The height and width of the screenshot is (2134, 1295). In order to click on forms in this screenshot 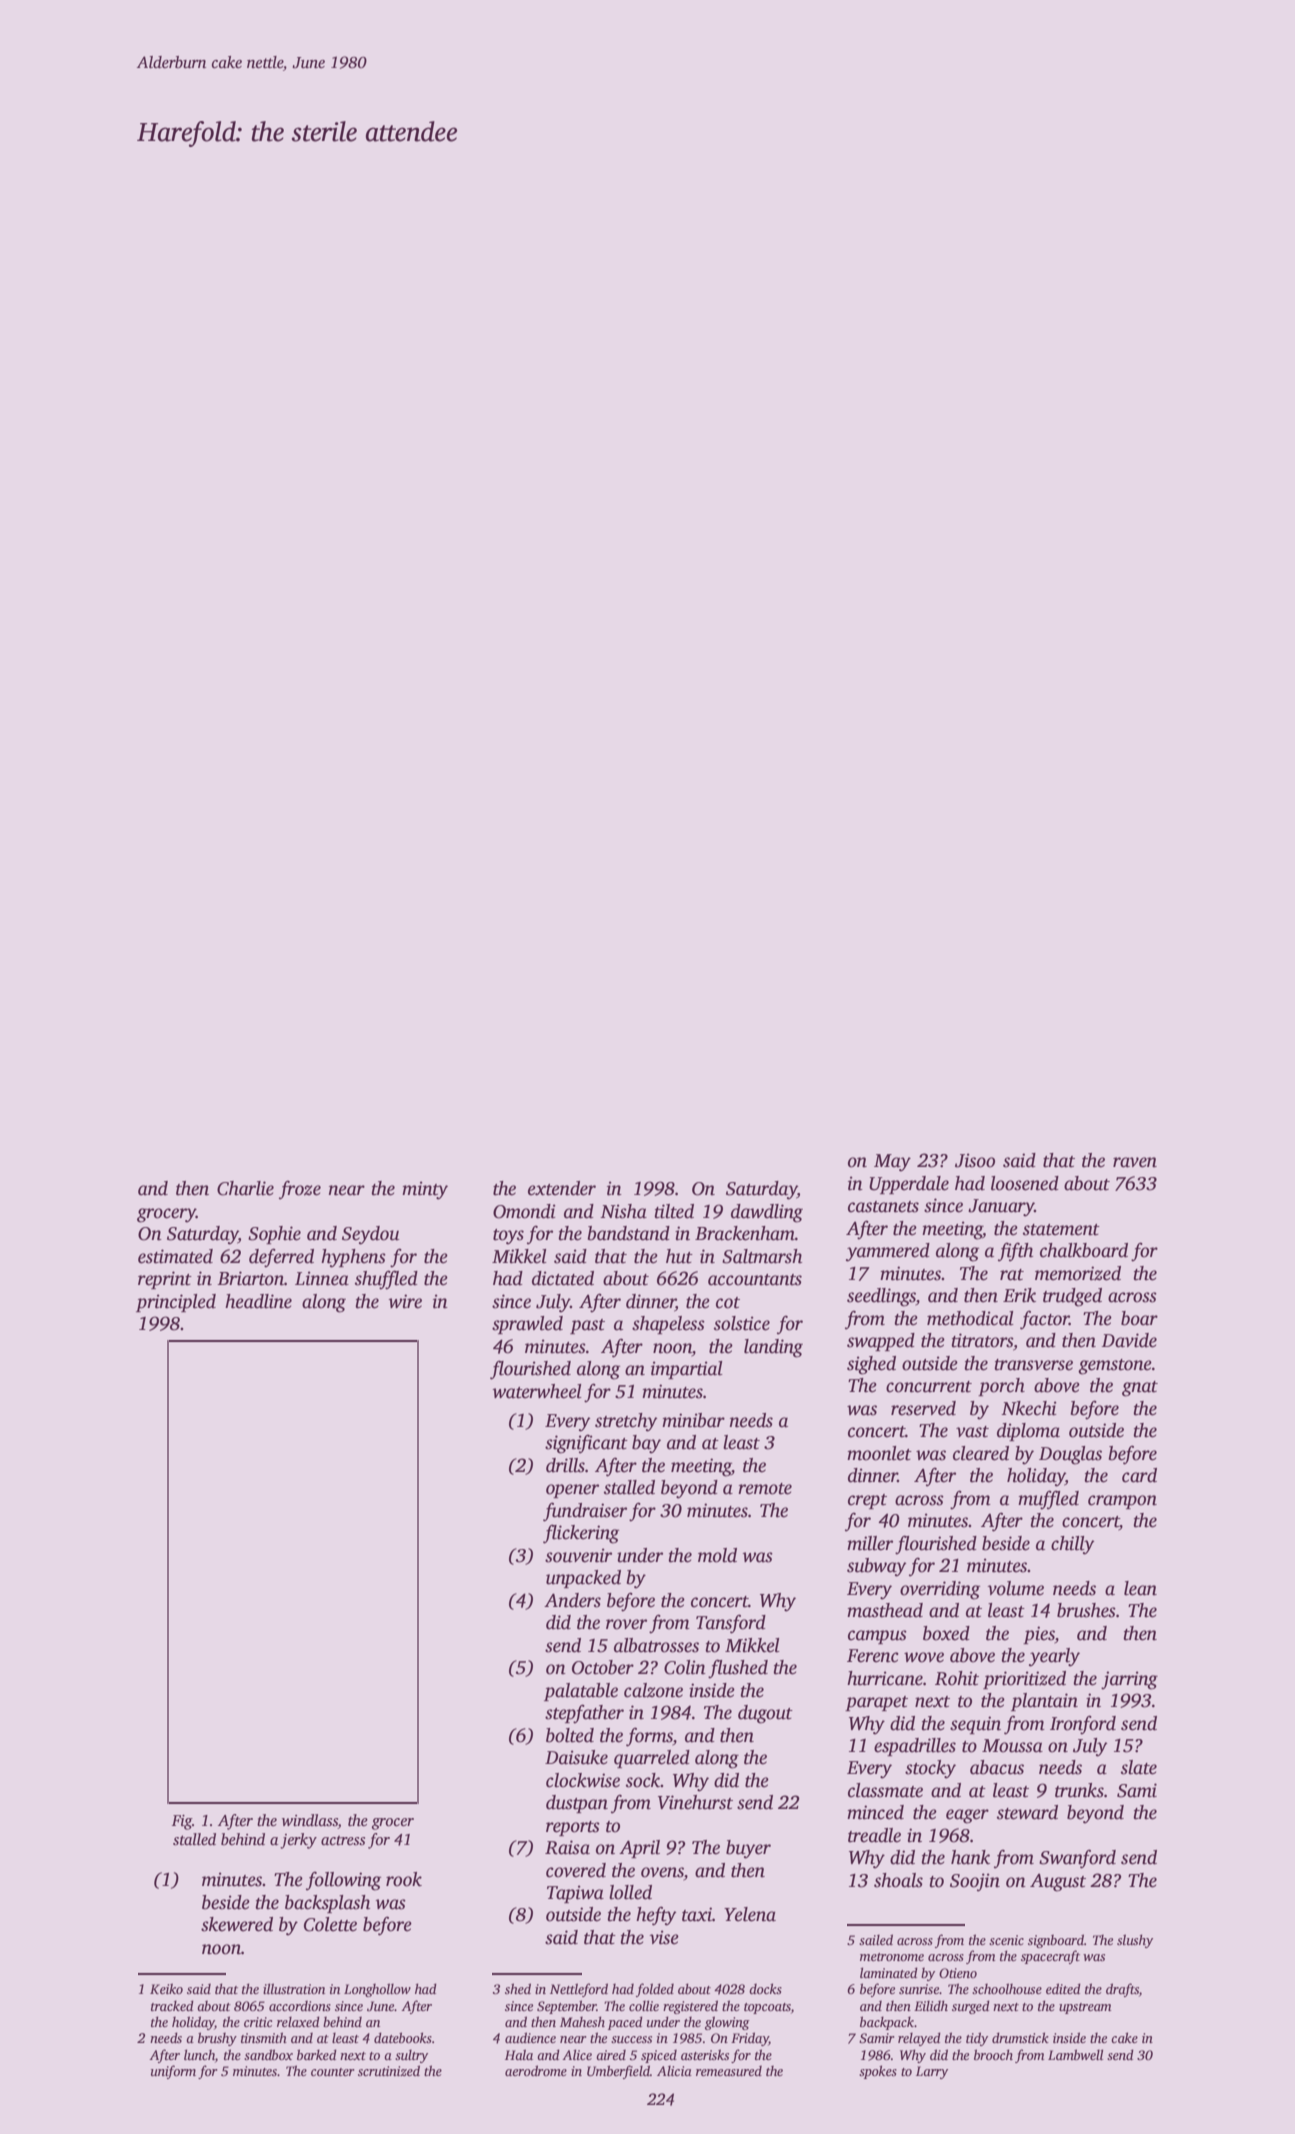, I will do `click(649, 1737)`.
